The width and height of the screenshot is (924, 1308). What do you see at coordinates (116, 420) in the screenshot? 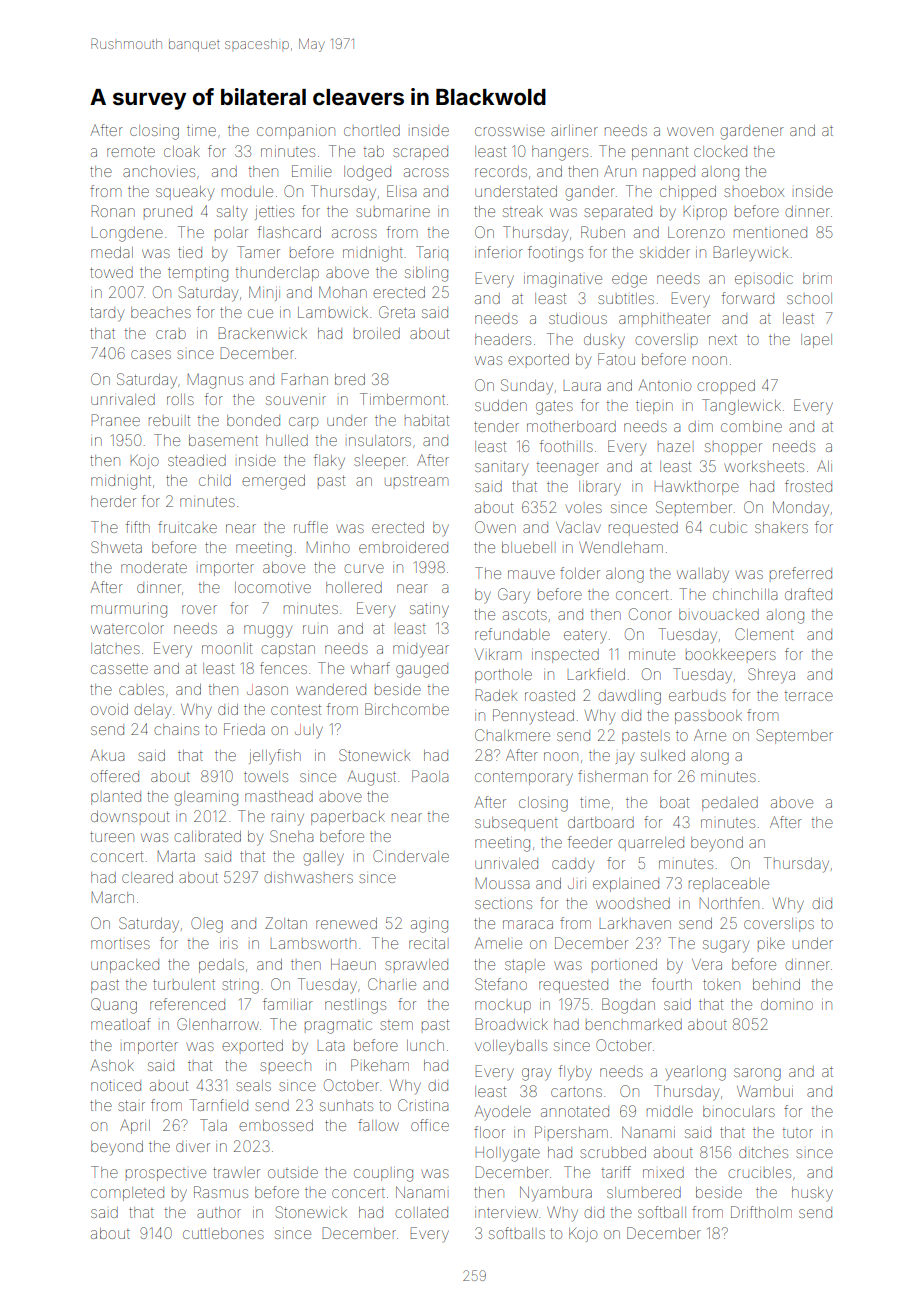
I see `Pranee` at bounding box center [116, 420].
